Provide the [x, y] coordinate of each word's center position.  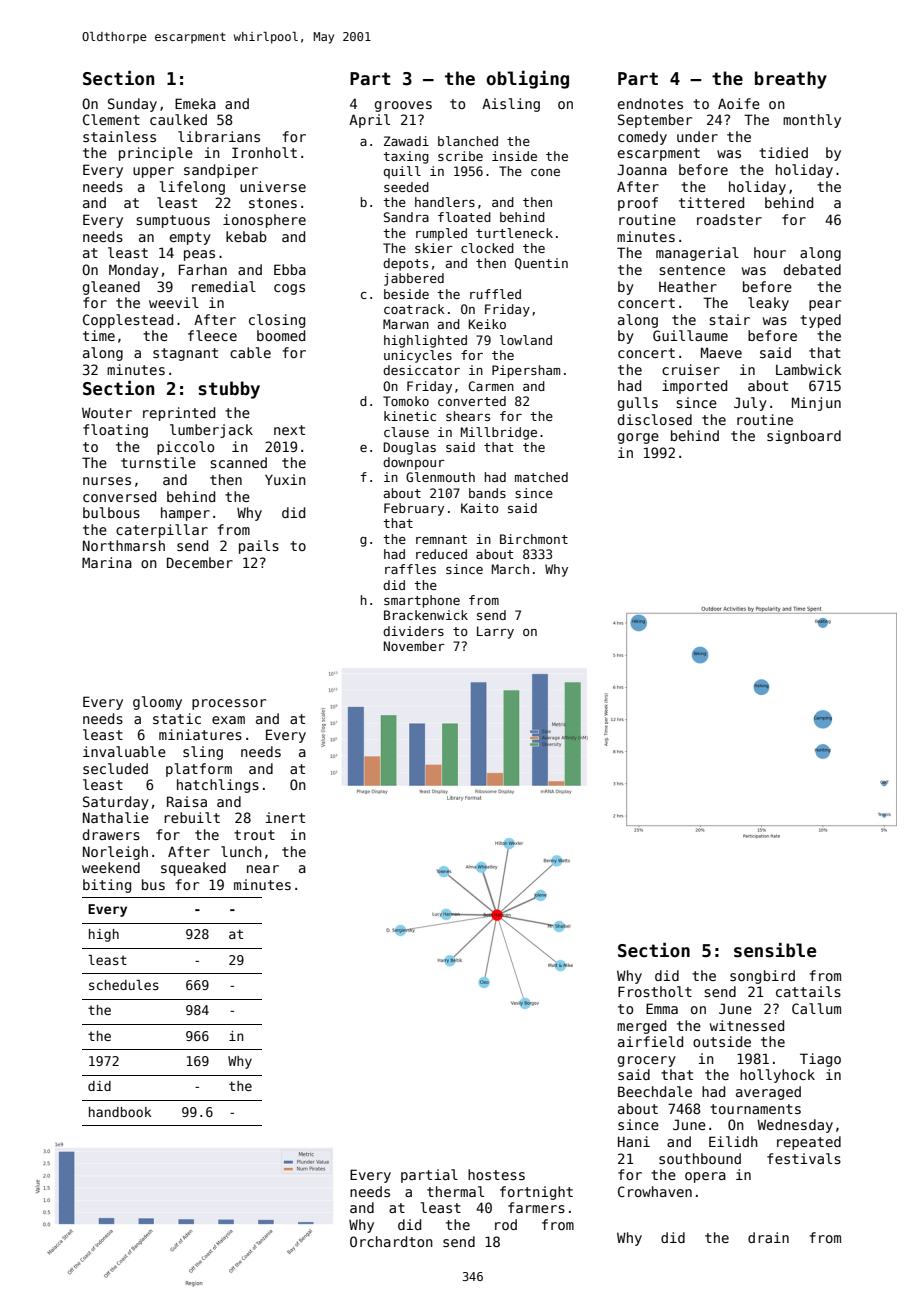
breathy [791, 80]
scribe [460, 156]
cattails [808, 991]
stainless [119, 136]
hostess [496, 1174]
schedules [124, 985]
